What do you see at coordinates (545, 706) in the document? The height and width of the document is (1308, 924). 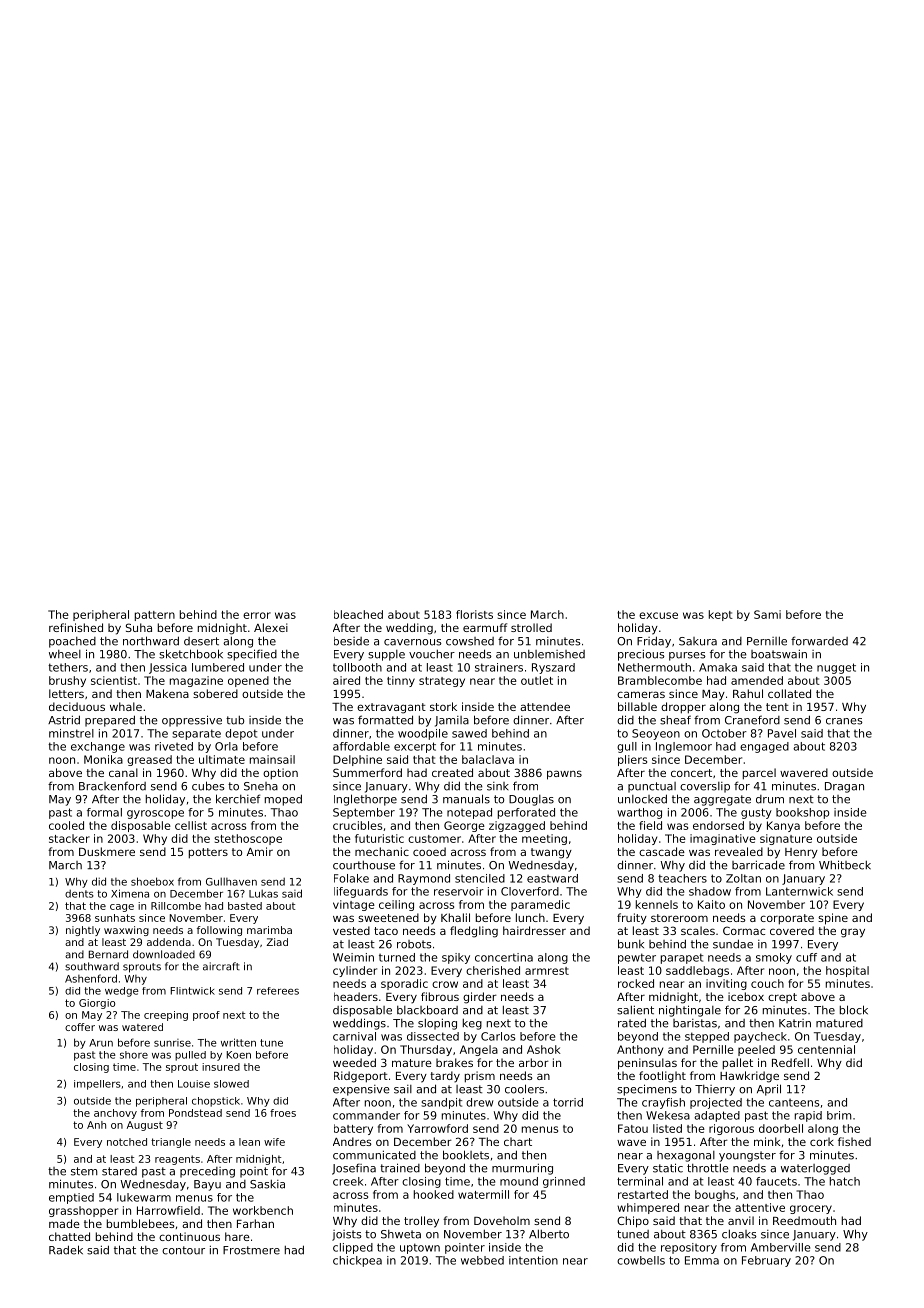 I see `attendee` at bounding box center [545, 706].
